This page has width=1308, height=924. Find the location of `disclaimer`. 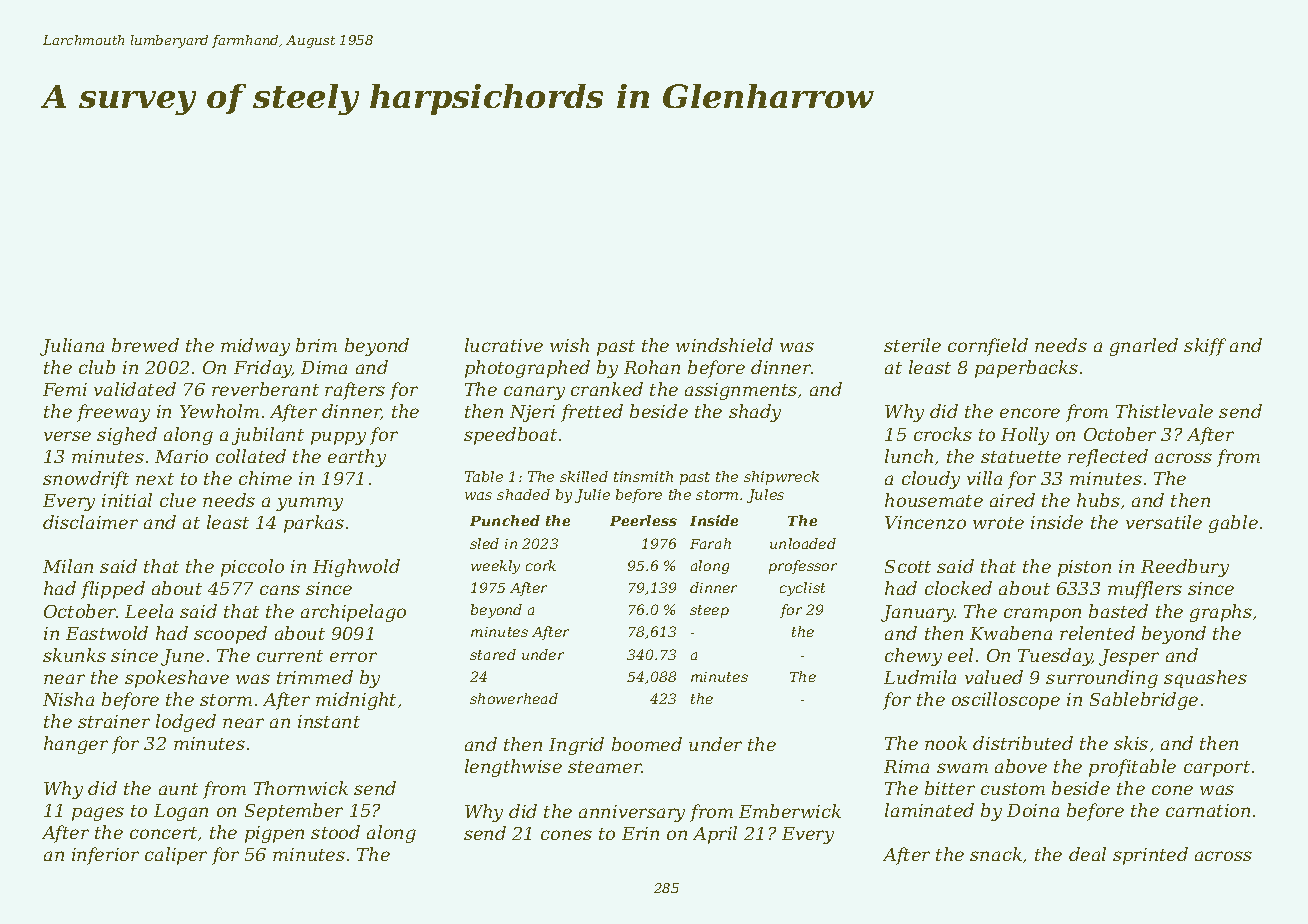

disclaimer is located at coordinates (90, 522).
